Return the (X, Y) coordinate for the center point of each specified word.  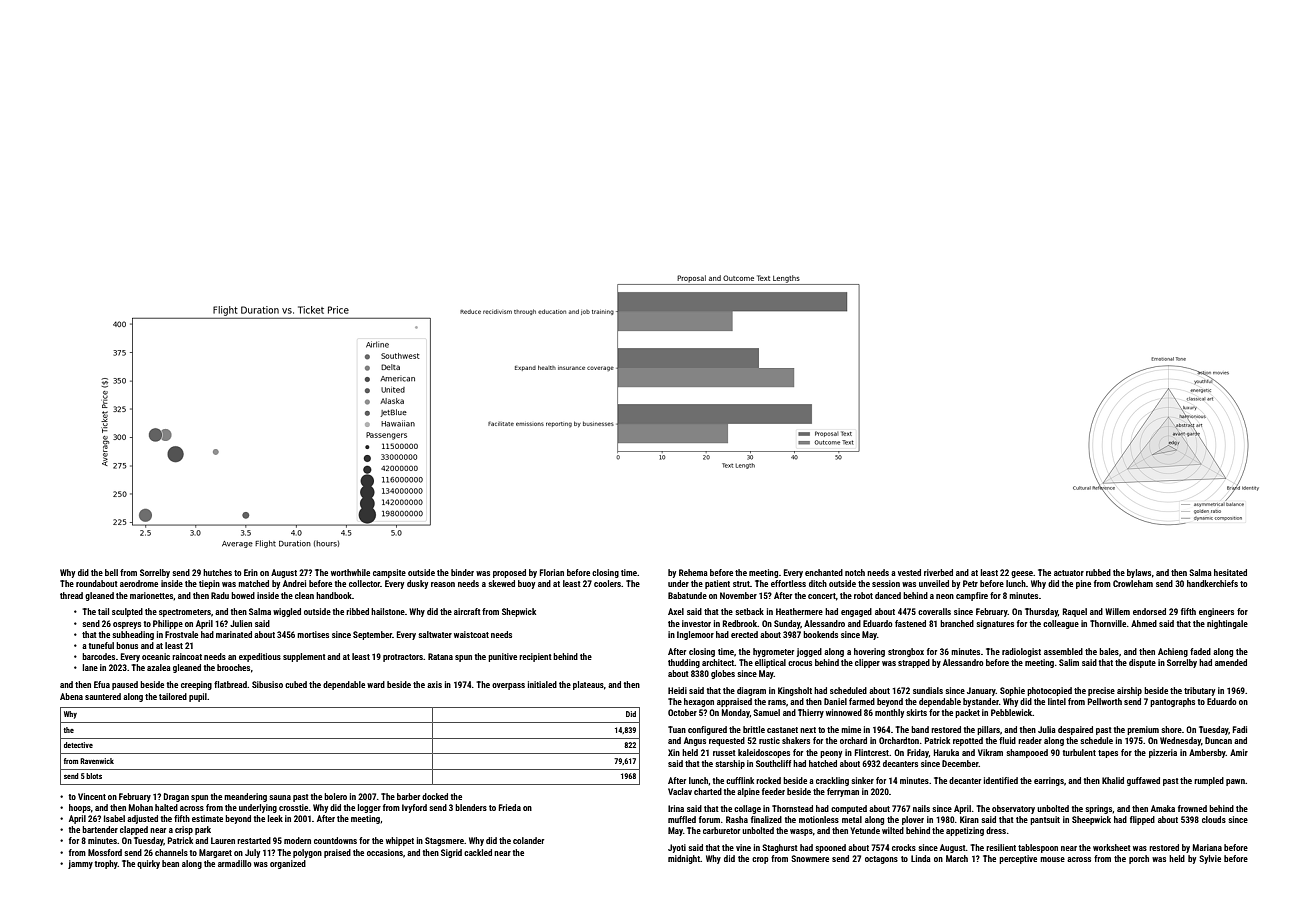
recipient (535, 657)
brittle (754, 729)
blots (94, 776)
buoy (526, 584)
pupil (198, 697)
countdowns (335, 840)
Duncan (1218, 740)
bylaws (1139, 573)
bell (111, 572)
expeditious (260, 657)
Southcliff (773, 763)
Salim (1069, 662)
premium (1143, 730)
